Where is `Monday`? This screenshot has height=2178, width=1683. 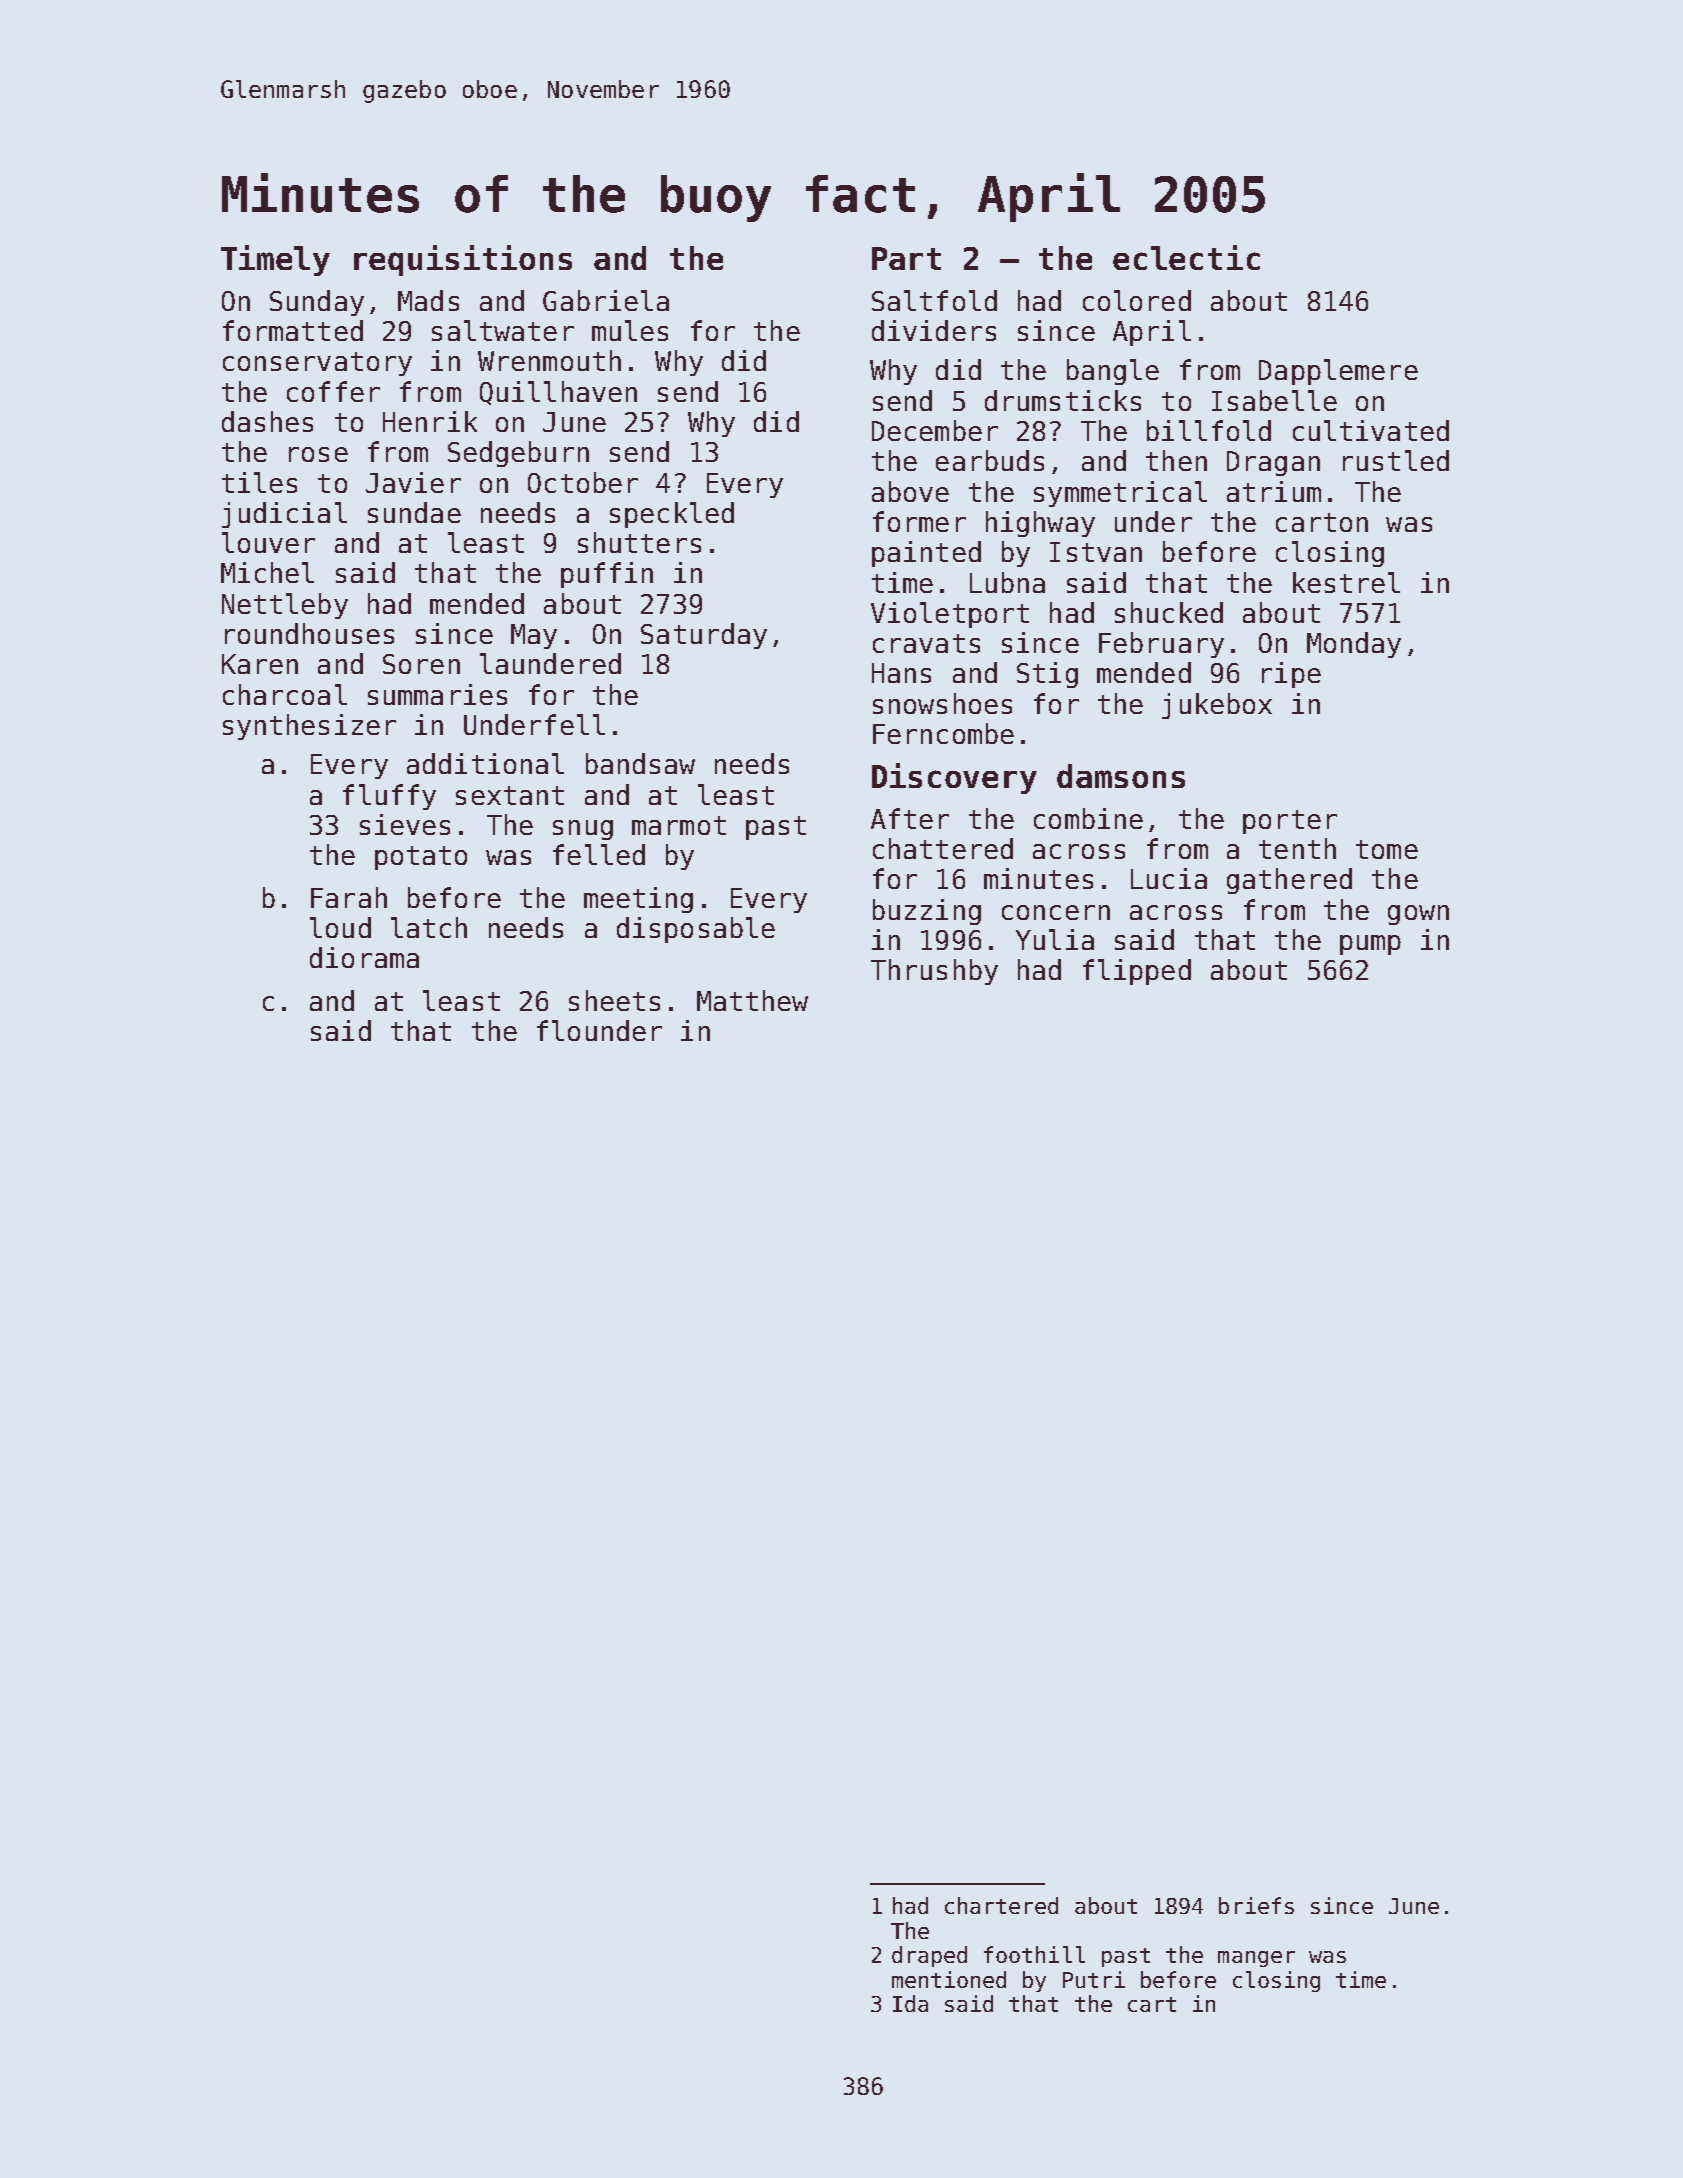 Monday is located at coordinates (1354, 645).
